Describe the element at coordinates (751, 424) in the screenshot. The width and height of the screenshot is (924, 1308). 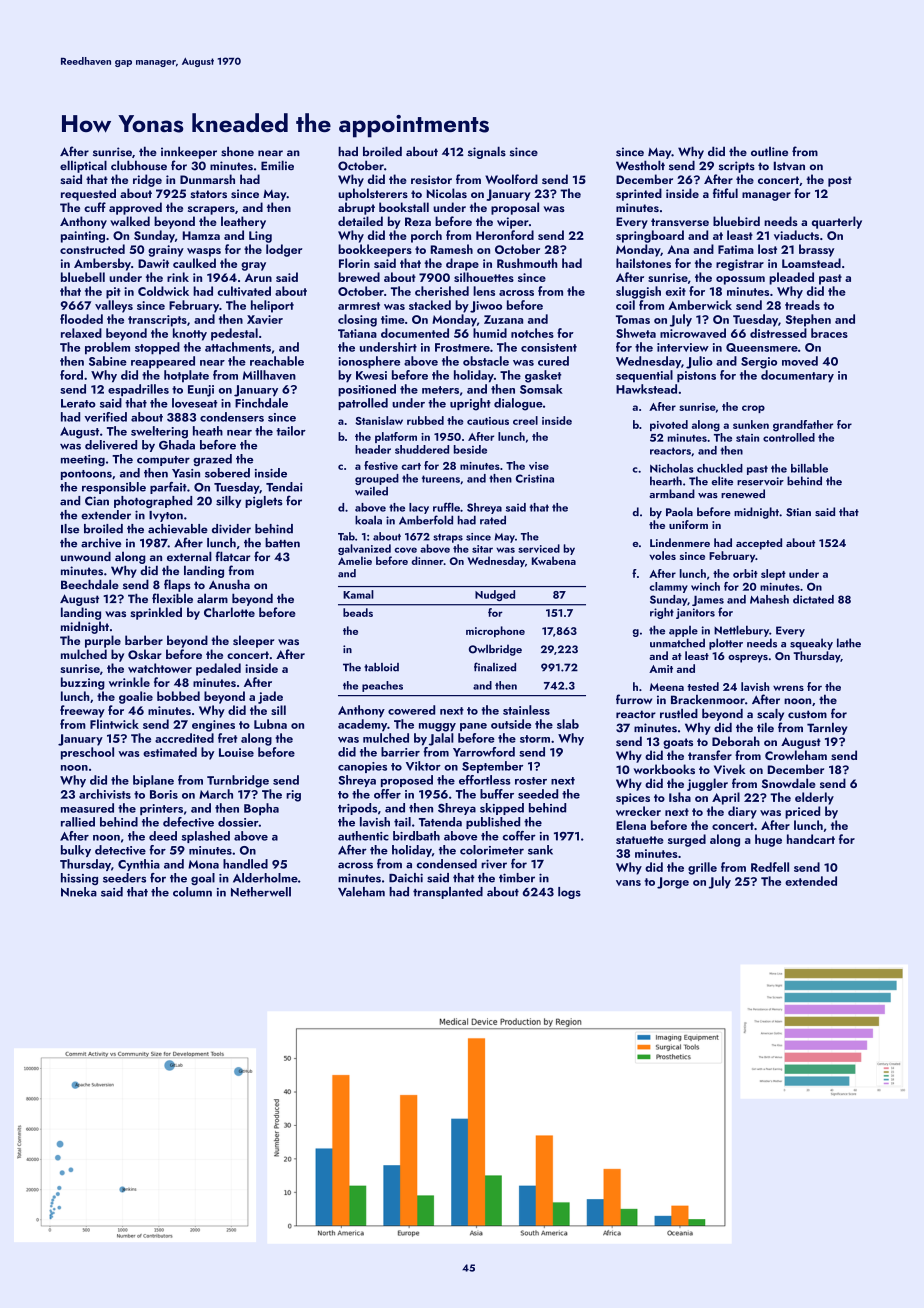
I see `sunken` at that location.
